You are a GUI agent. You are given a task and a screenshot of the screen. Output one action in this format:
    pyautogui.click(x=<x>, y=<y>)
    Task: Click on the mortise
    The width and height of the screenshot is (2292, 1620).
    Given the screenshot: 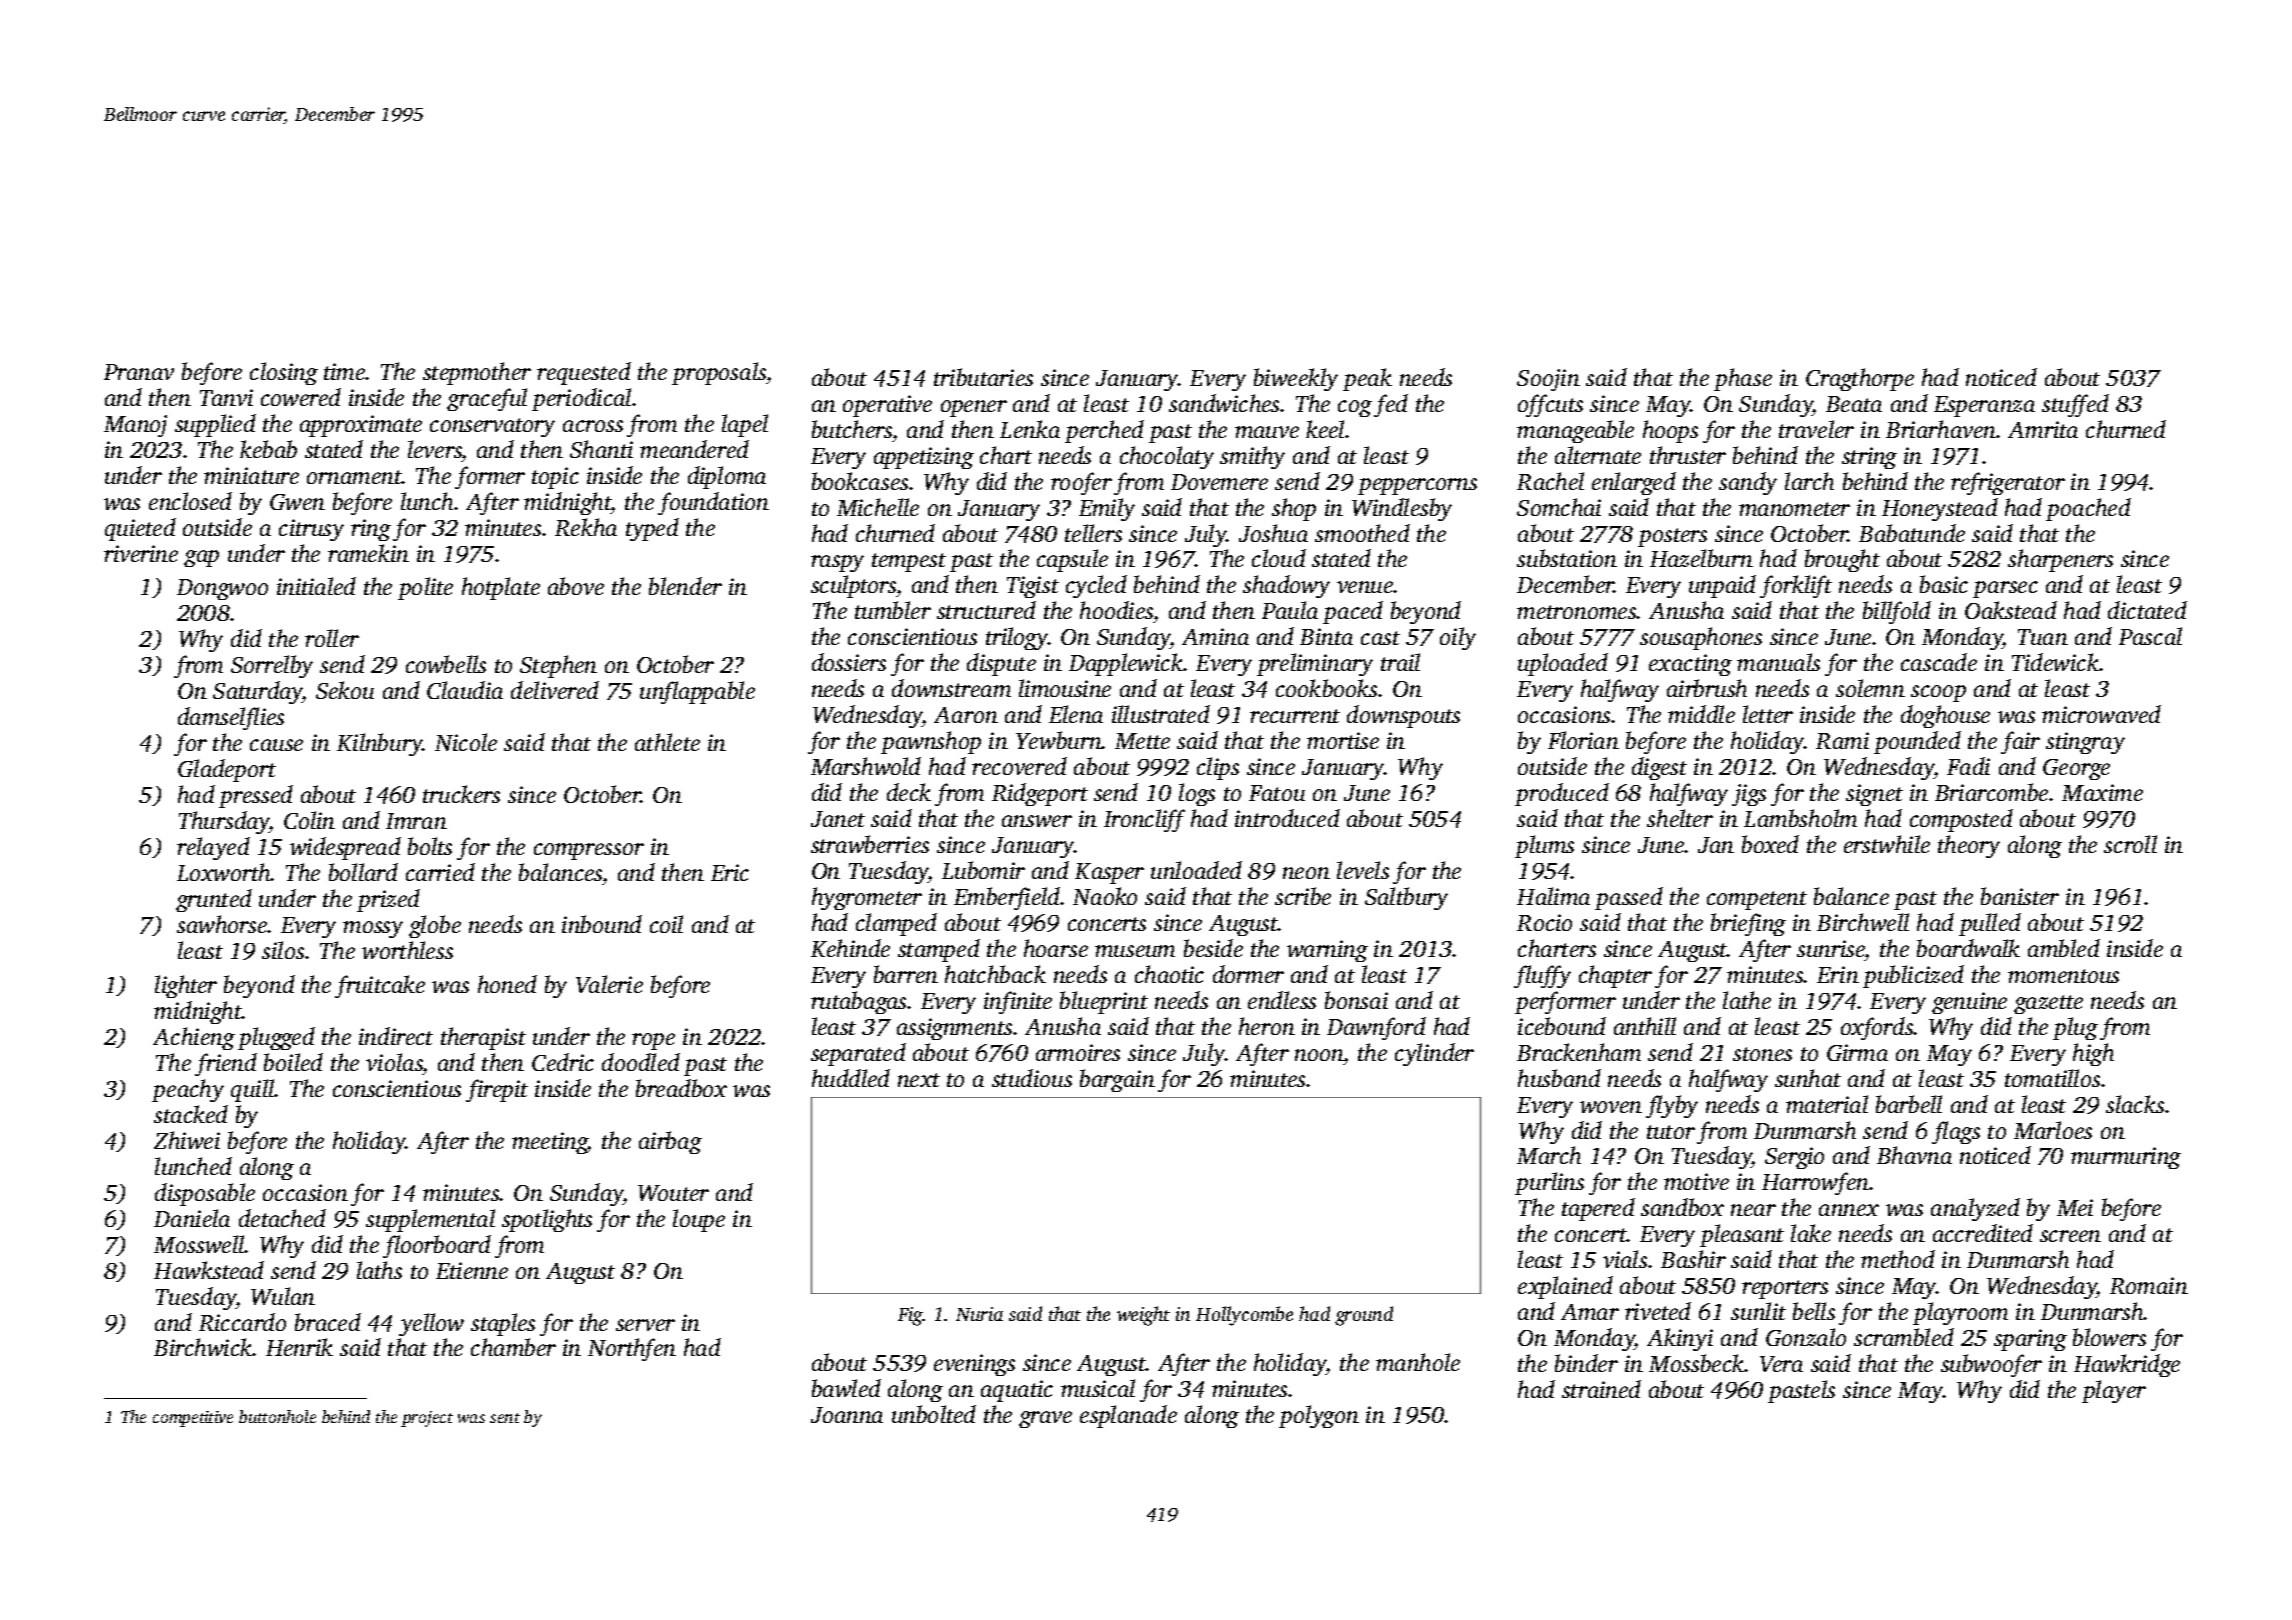 What is the action you would take?
    pyautogui.click(x=1343, y=740)
